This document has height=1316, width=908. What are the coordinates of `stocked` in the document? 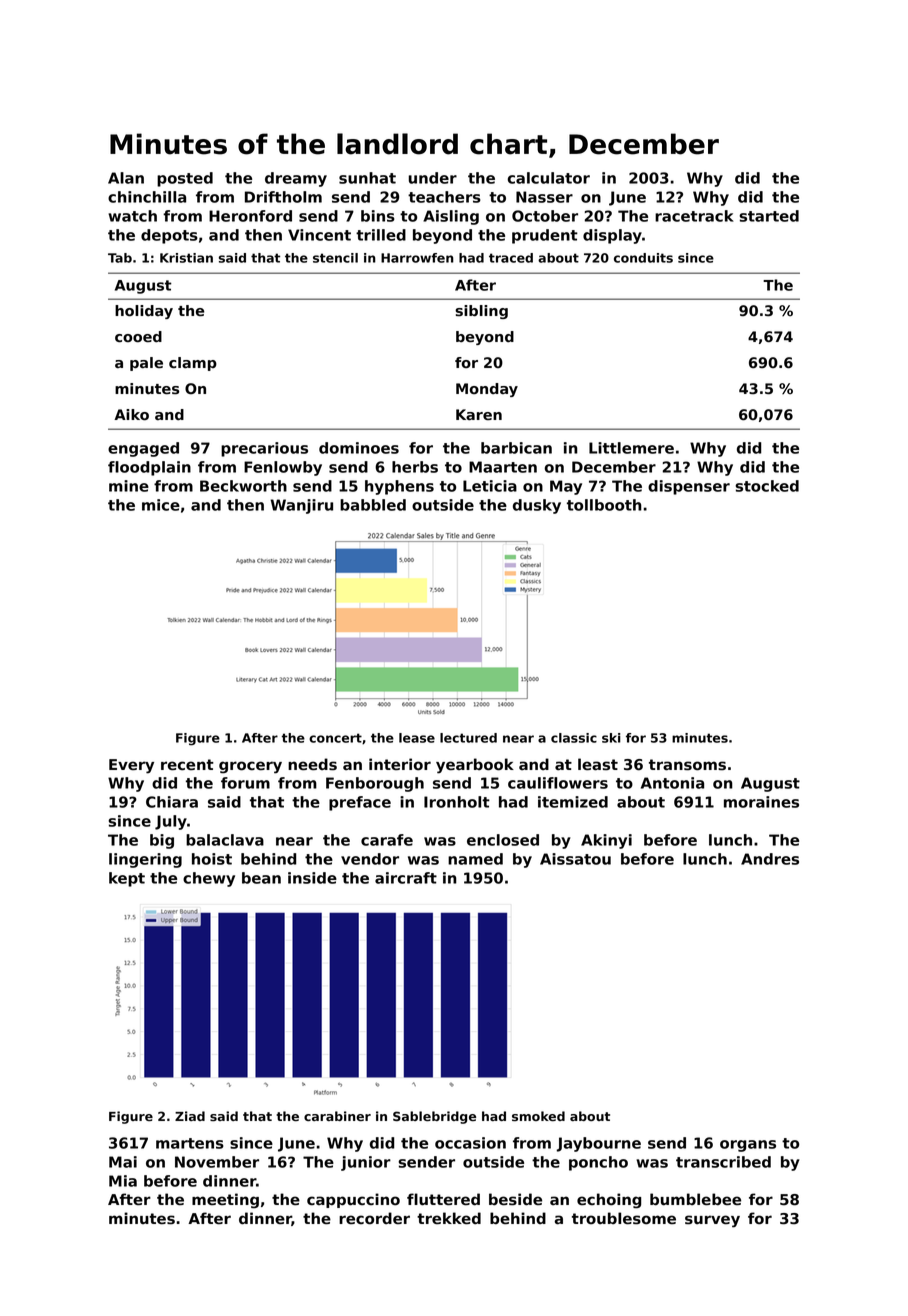 It's located at (767, 486).
